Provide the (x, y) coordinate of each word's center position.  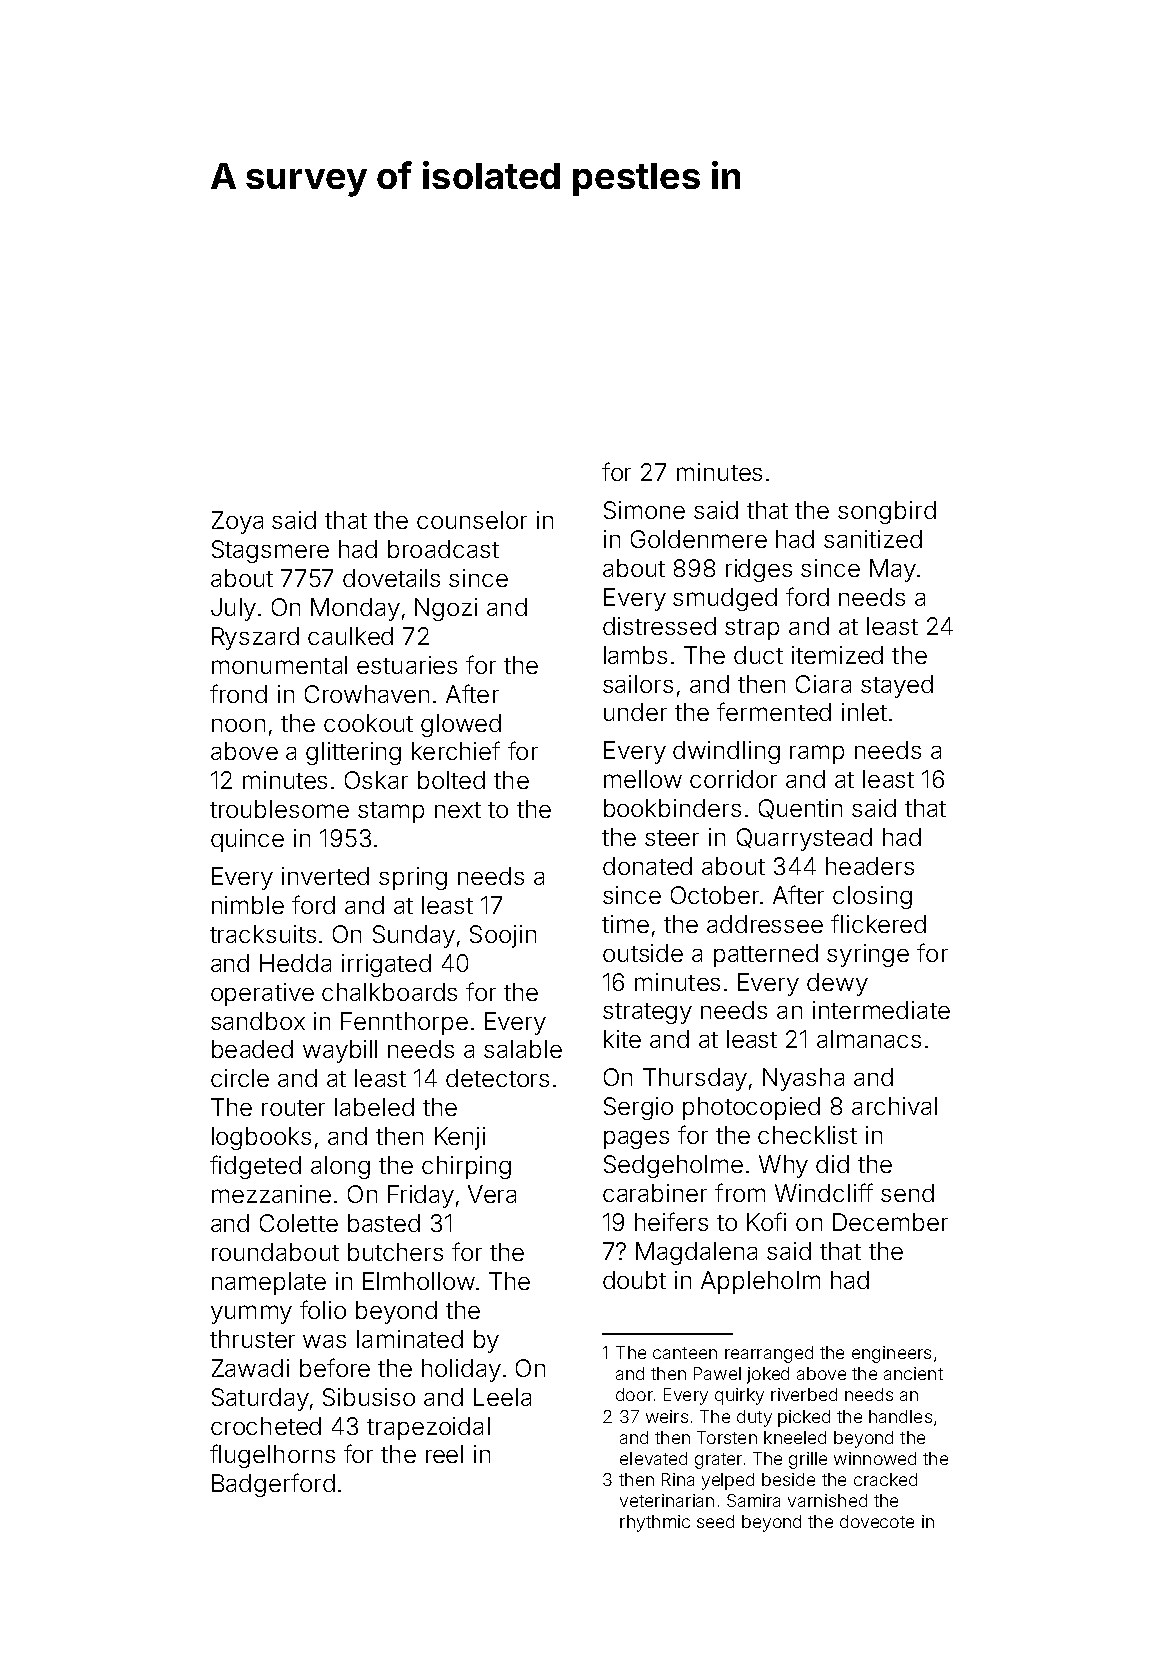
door (634, 1394)
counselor (472, 520)
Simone (644, 510)
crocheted (266, 1426)
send (907, 1193)
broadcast (443, 549)
